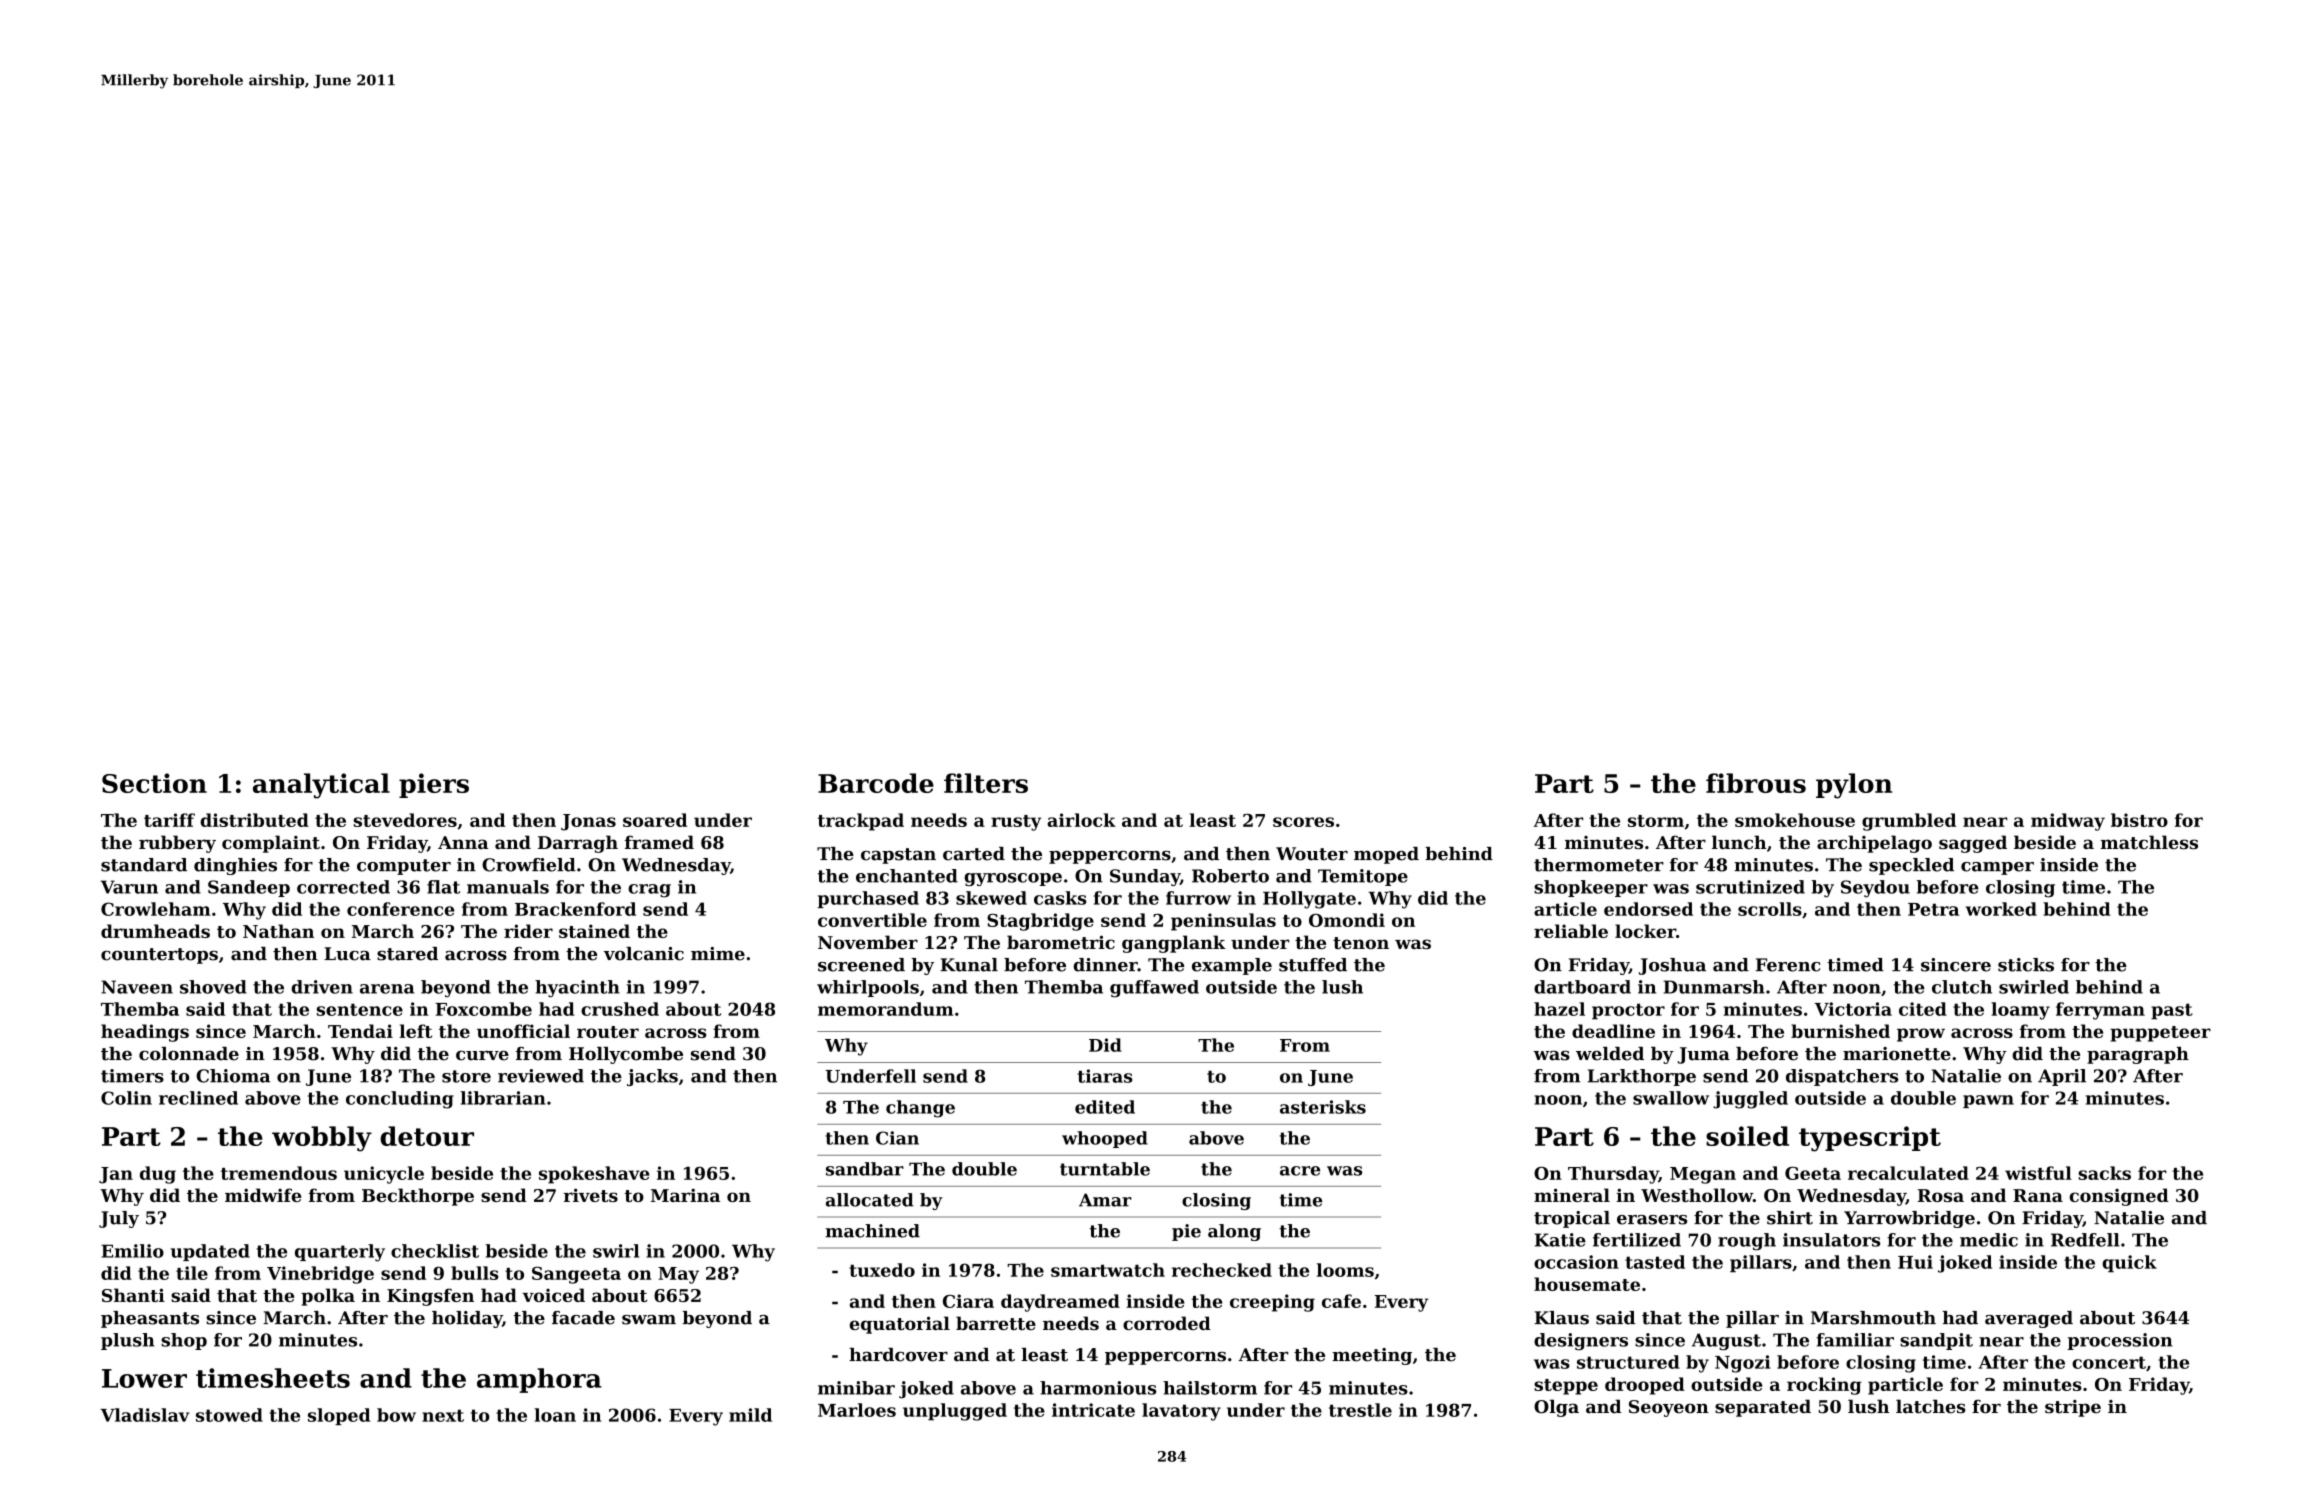  What do you see at coordinates (2073, 1408) in the screenshot?
I see `stripe` at bounding box center [2073, 1408].
